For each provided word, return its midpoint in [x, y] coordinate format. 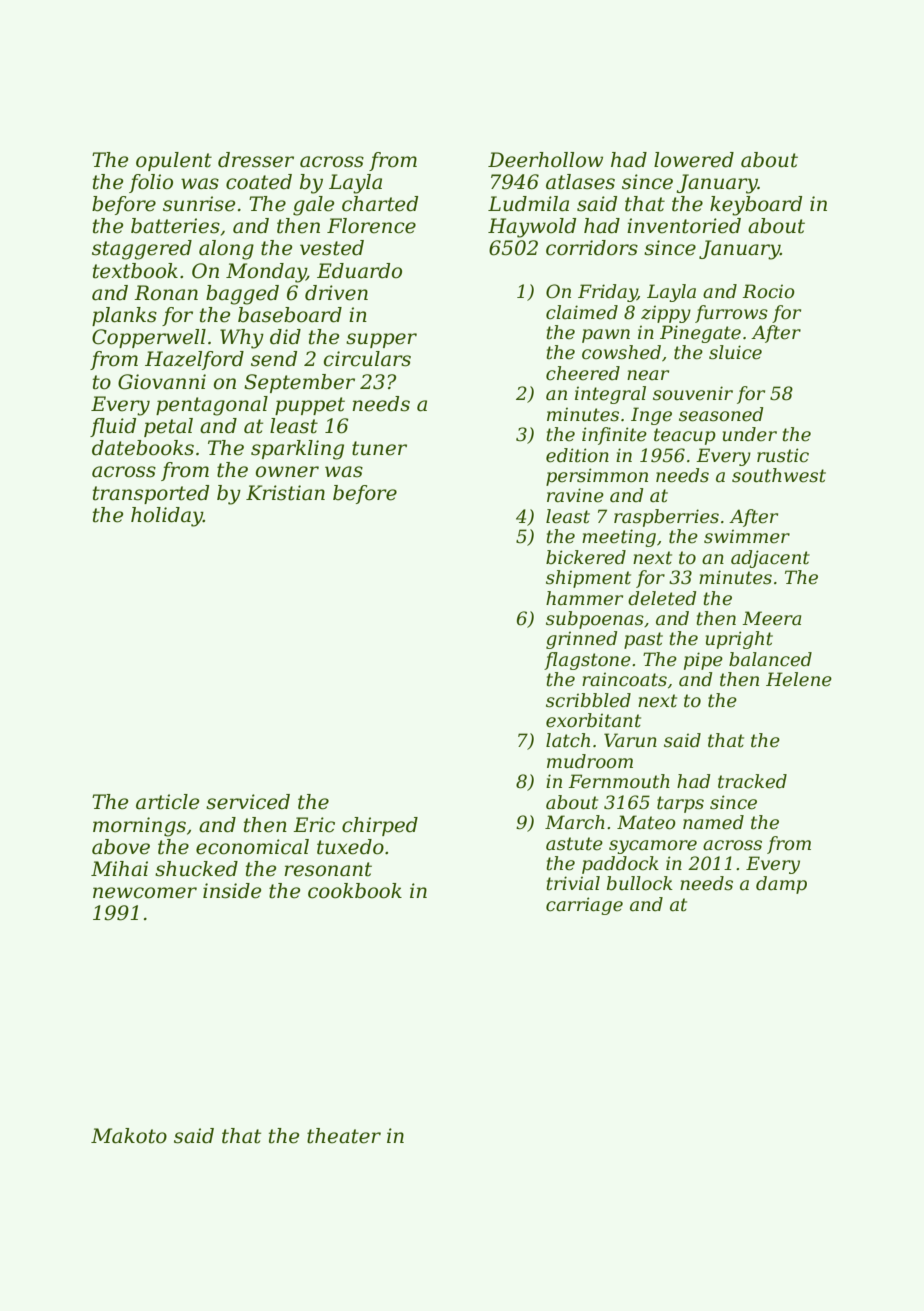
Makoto [129, 1136]
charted [380, 204]
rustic [783, 455]
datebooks [143, 448]
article [167, 802]
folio [151, 183]
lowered [694, 160]
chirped [380, 826]
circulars [367, 359]
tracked [752, 781]
